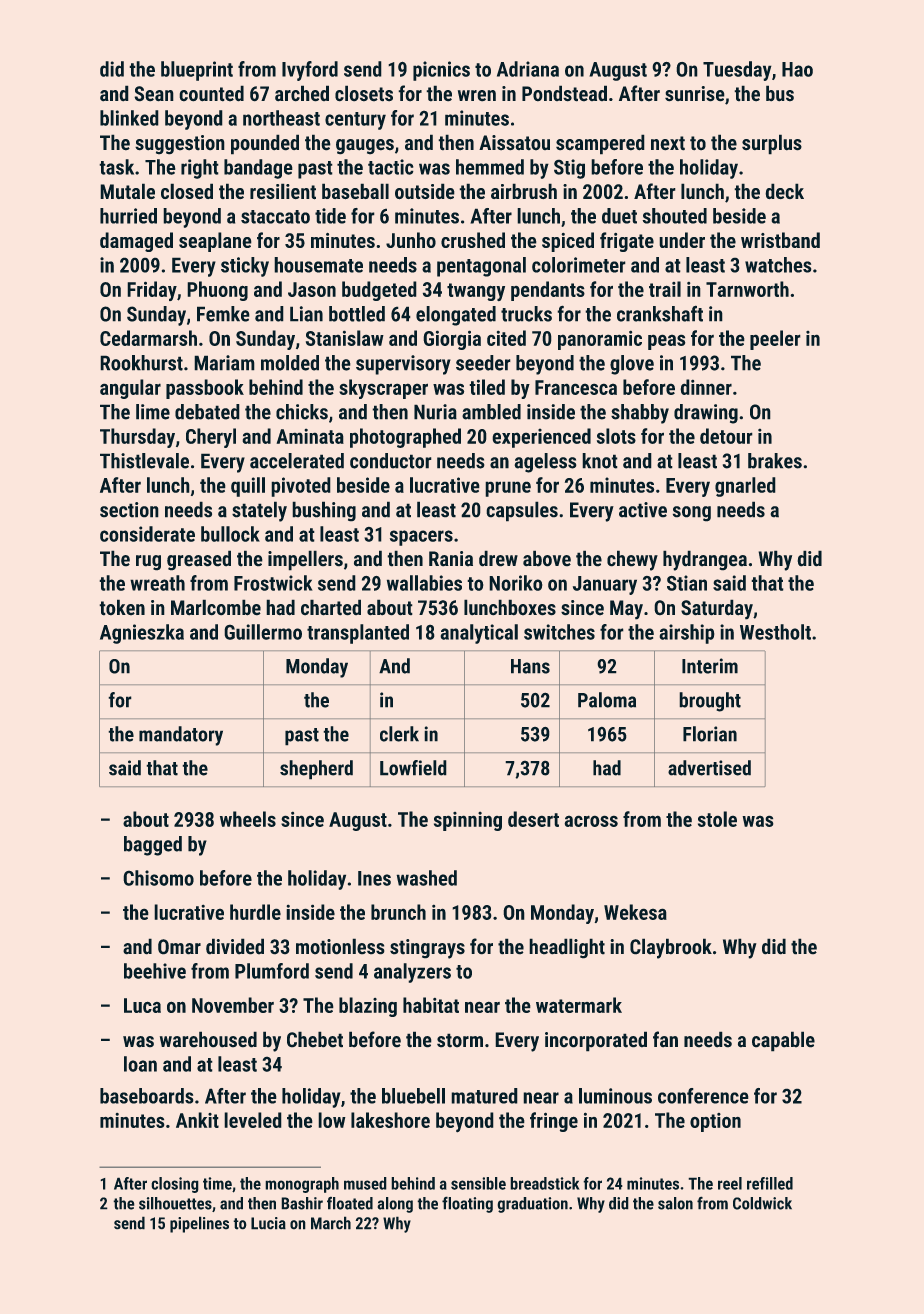 The height and width of the image is (1314, 924). Describe the element at coordinates (146, 1096) in the image. I see `baseboards` at that location.
